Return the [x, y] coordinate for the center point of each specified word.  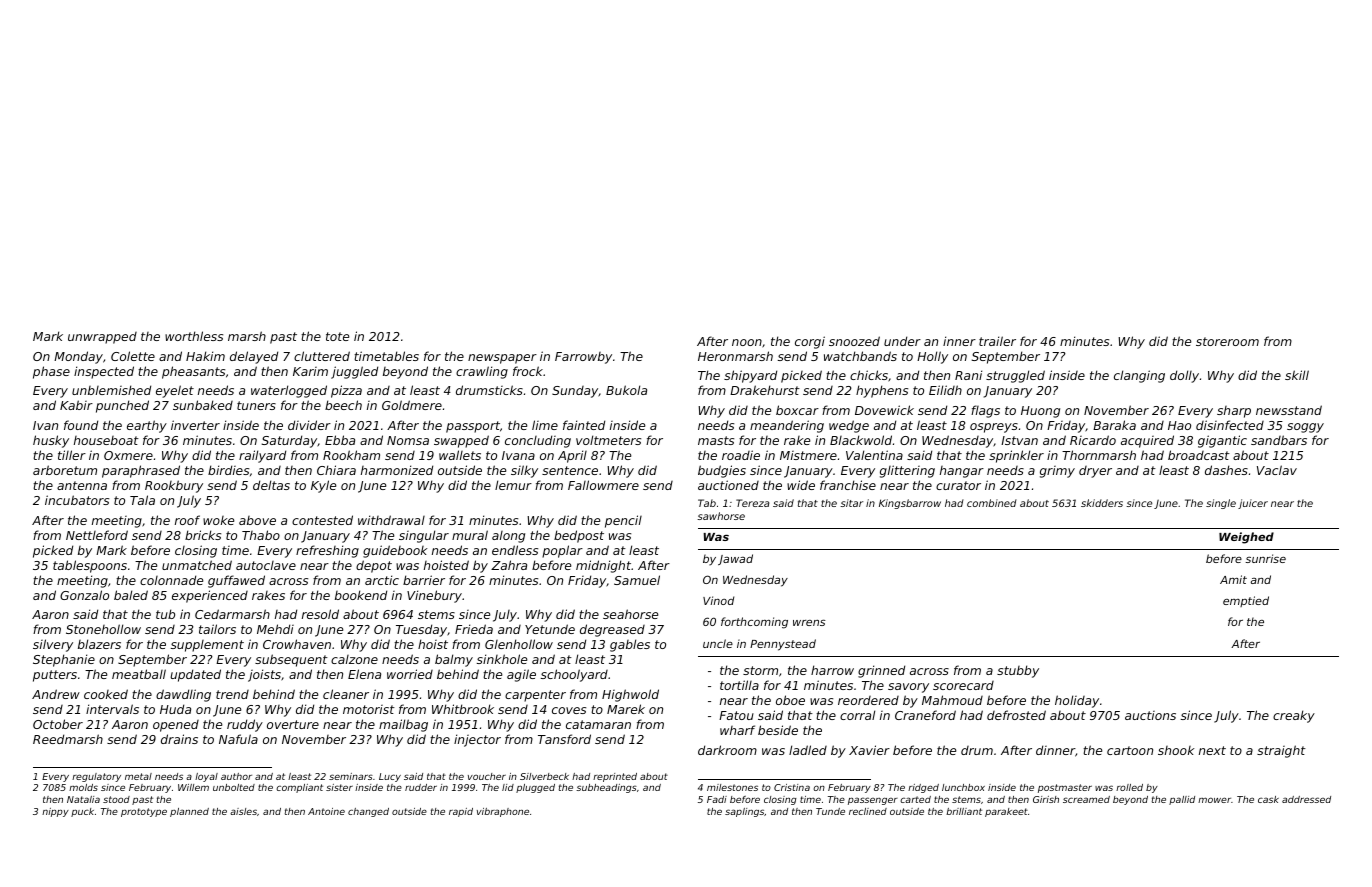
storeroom [1227, 341]
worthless [194, 336]
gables [630, 645]
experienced [210, 596]
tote [337, 336]
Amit [1233, 579]
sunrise [1265, 558]
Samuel [637, 580]
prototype [144, 812]
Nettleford [97, 535]
